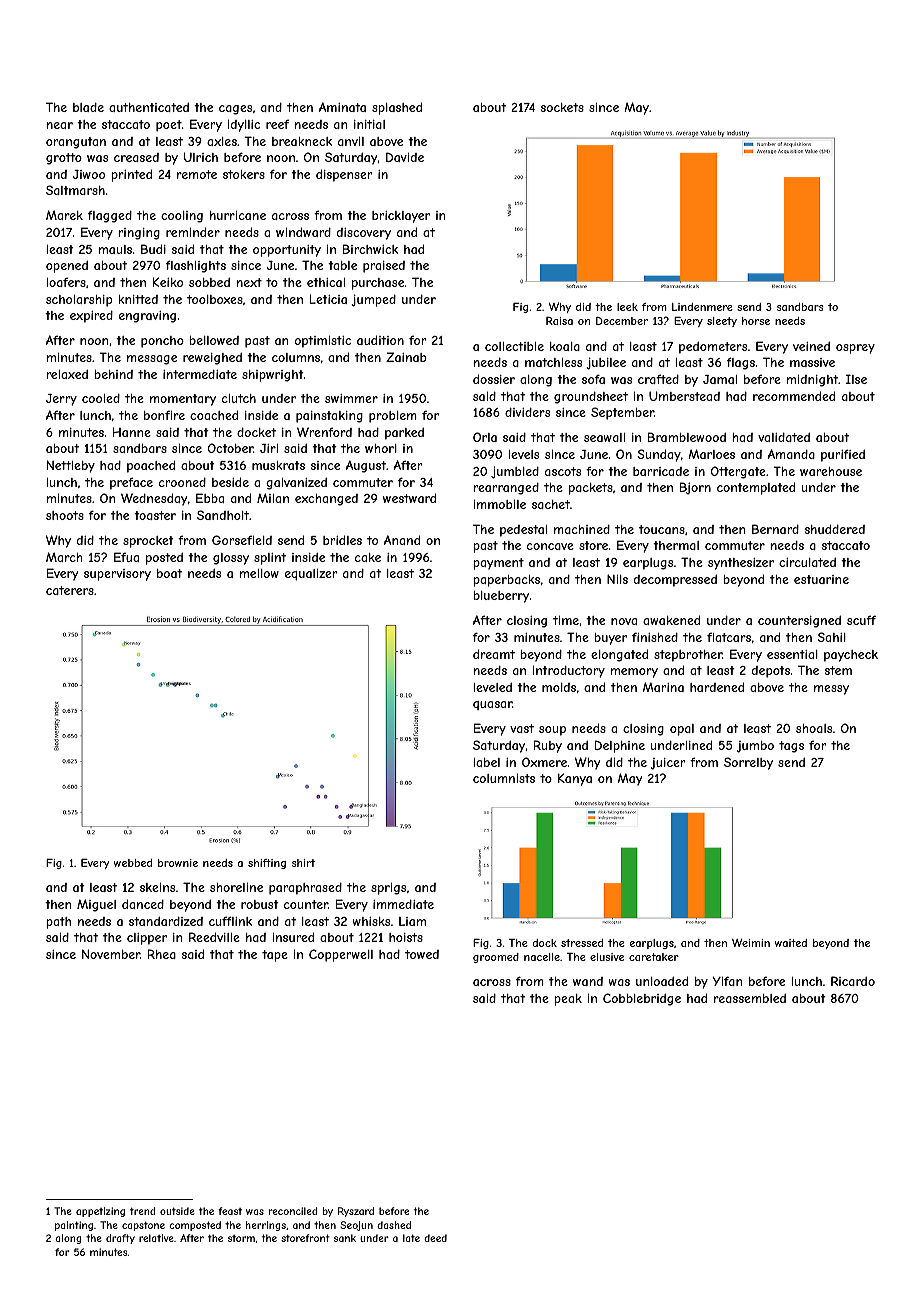 The height and width of the page is (1308, 924). I want to click on Davide, so click(405, 157).
